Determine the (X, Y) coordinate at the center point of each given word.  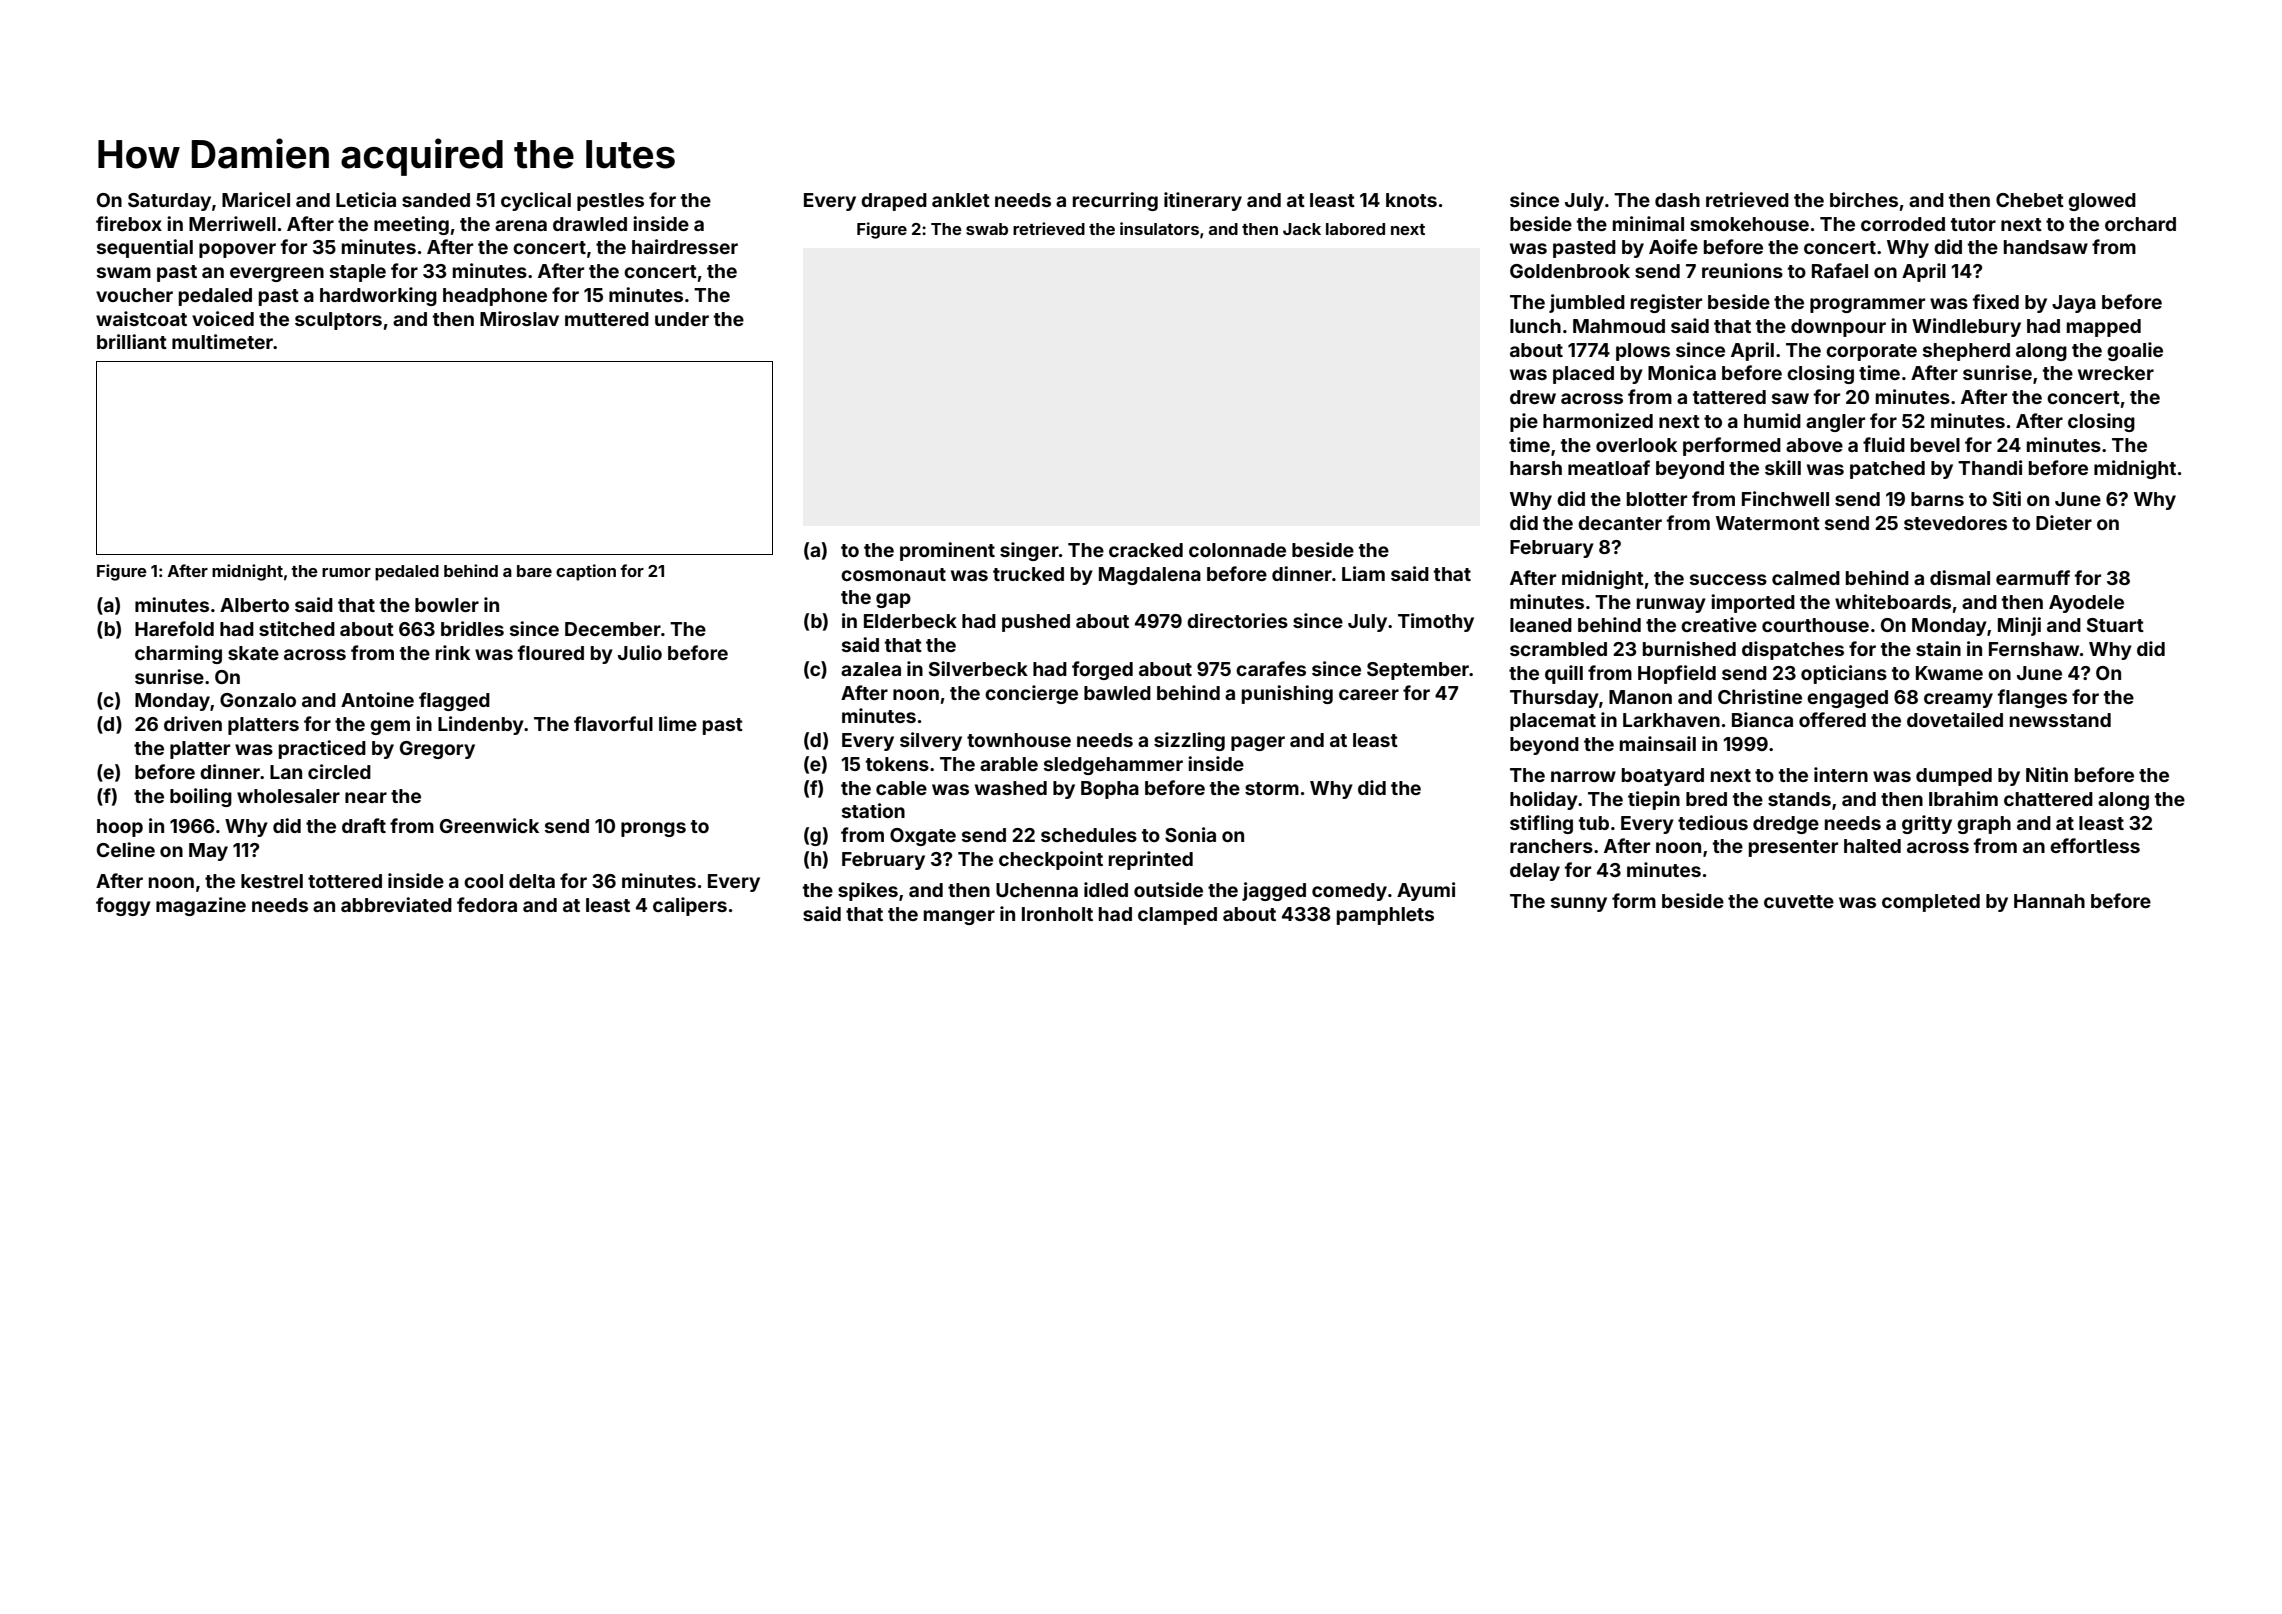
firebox (129, 223)
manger (959, 917)
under (682, 319)
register (1666, 303)
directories (1237, 620)
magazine (201, 906)
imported (1753, 603)
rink (453, 652)
